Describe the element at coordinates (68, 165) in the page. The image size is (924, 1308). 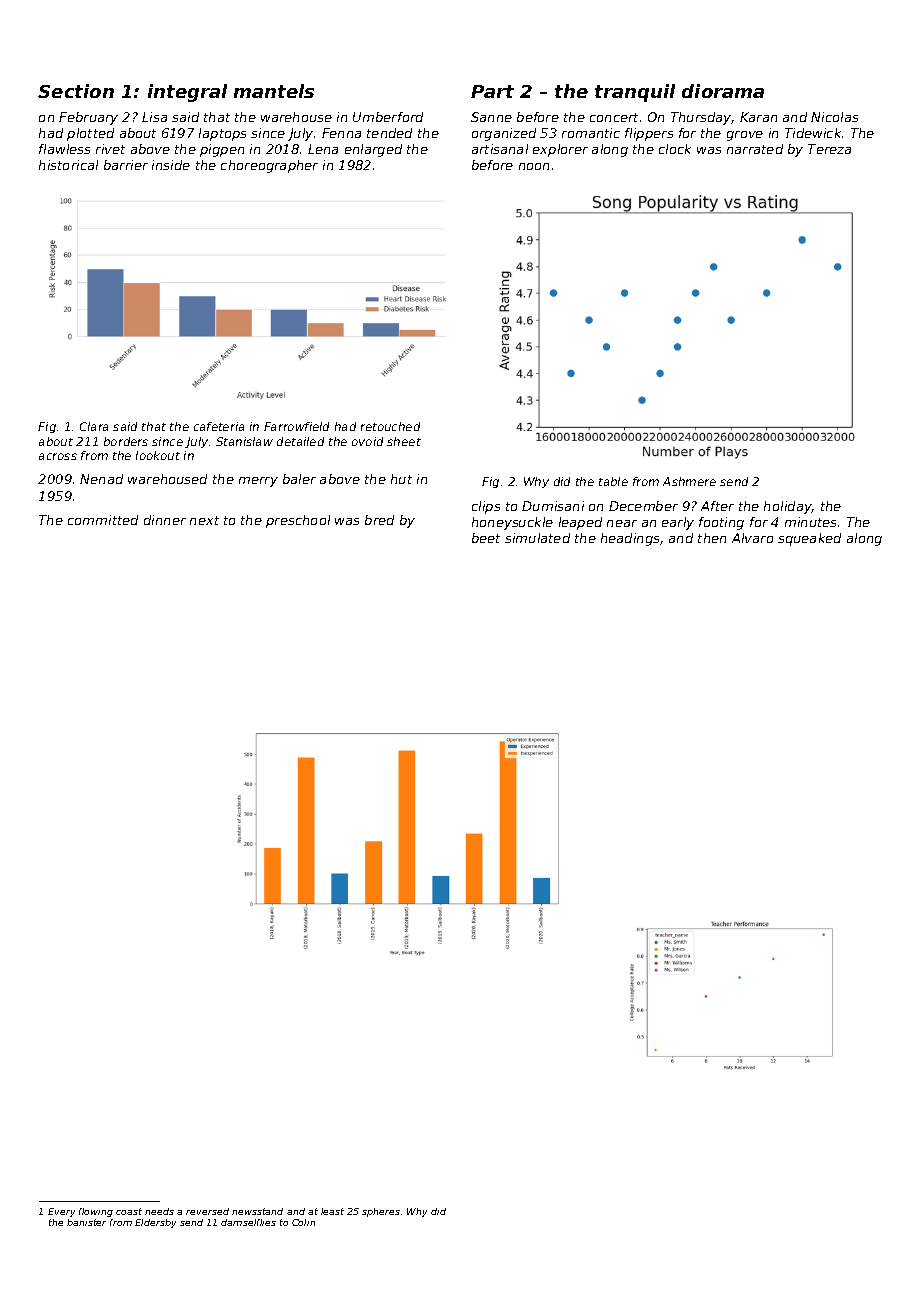
I see `historical` at that location.
